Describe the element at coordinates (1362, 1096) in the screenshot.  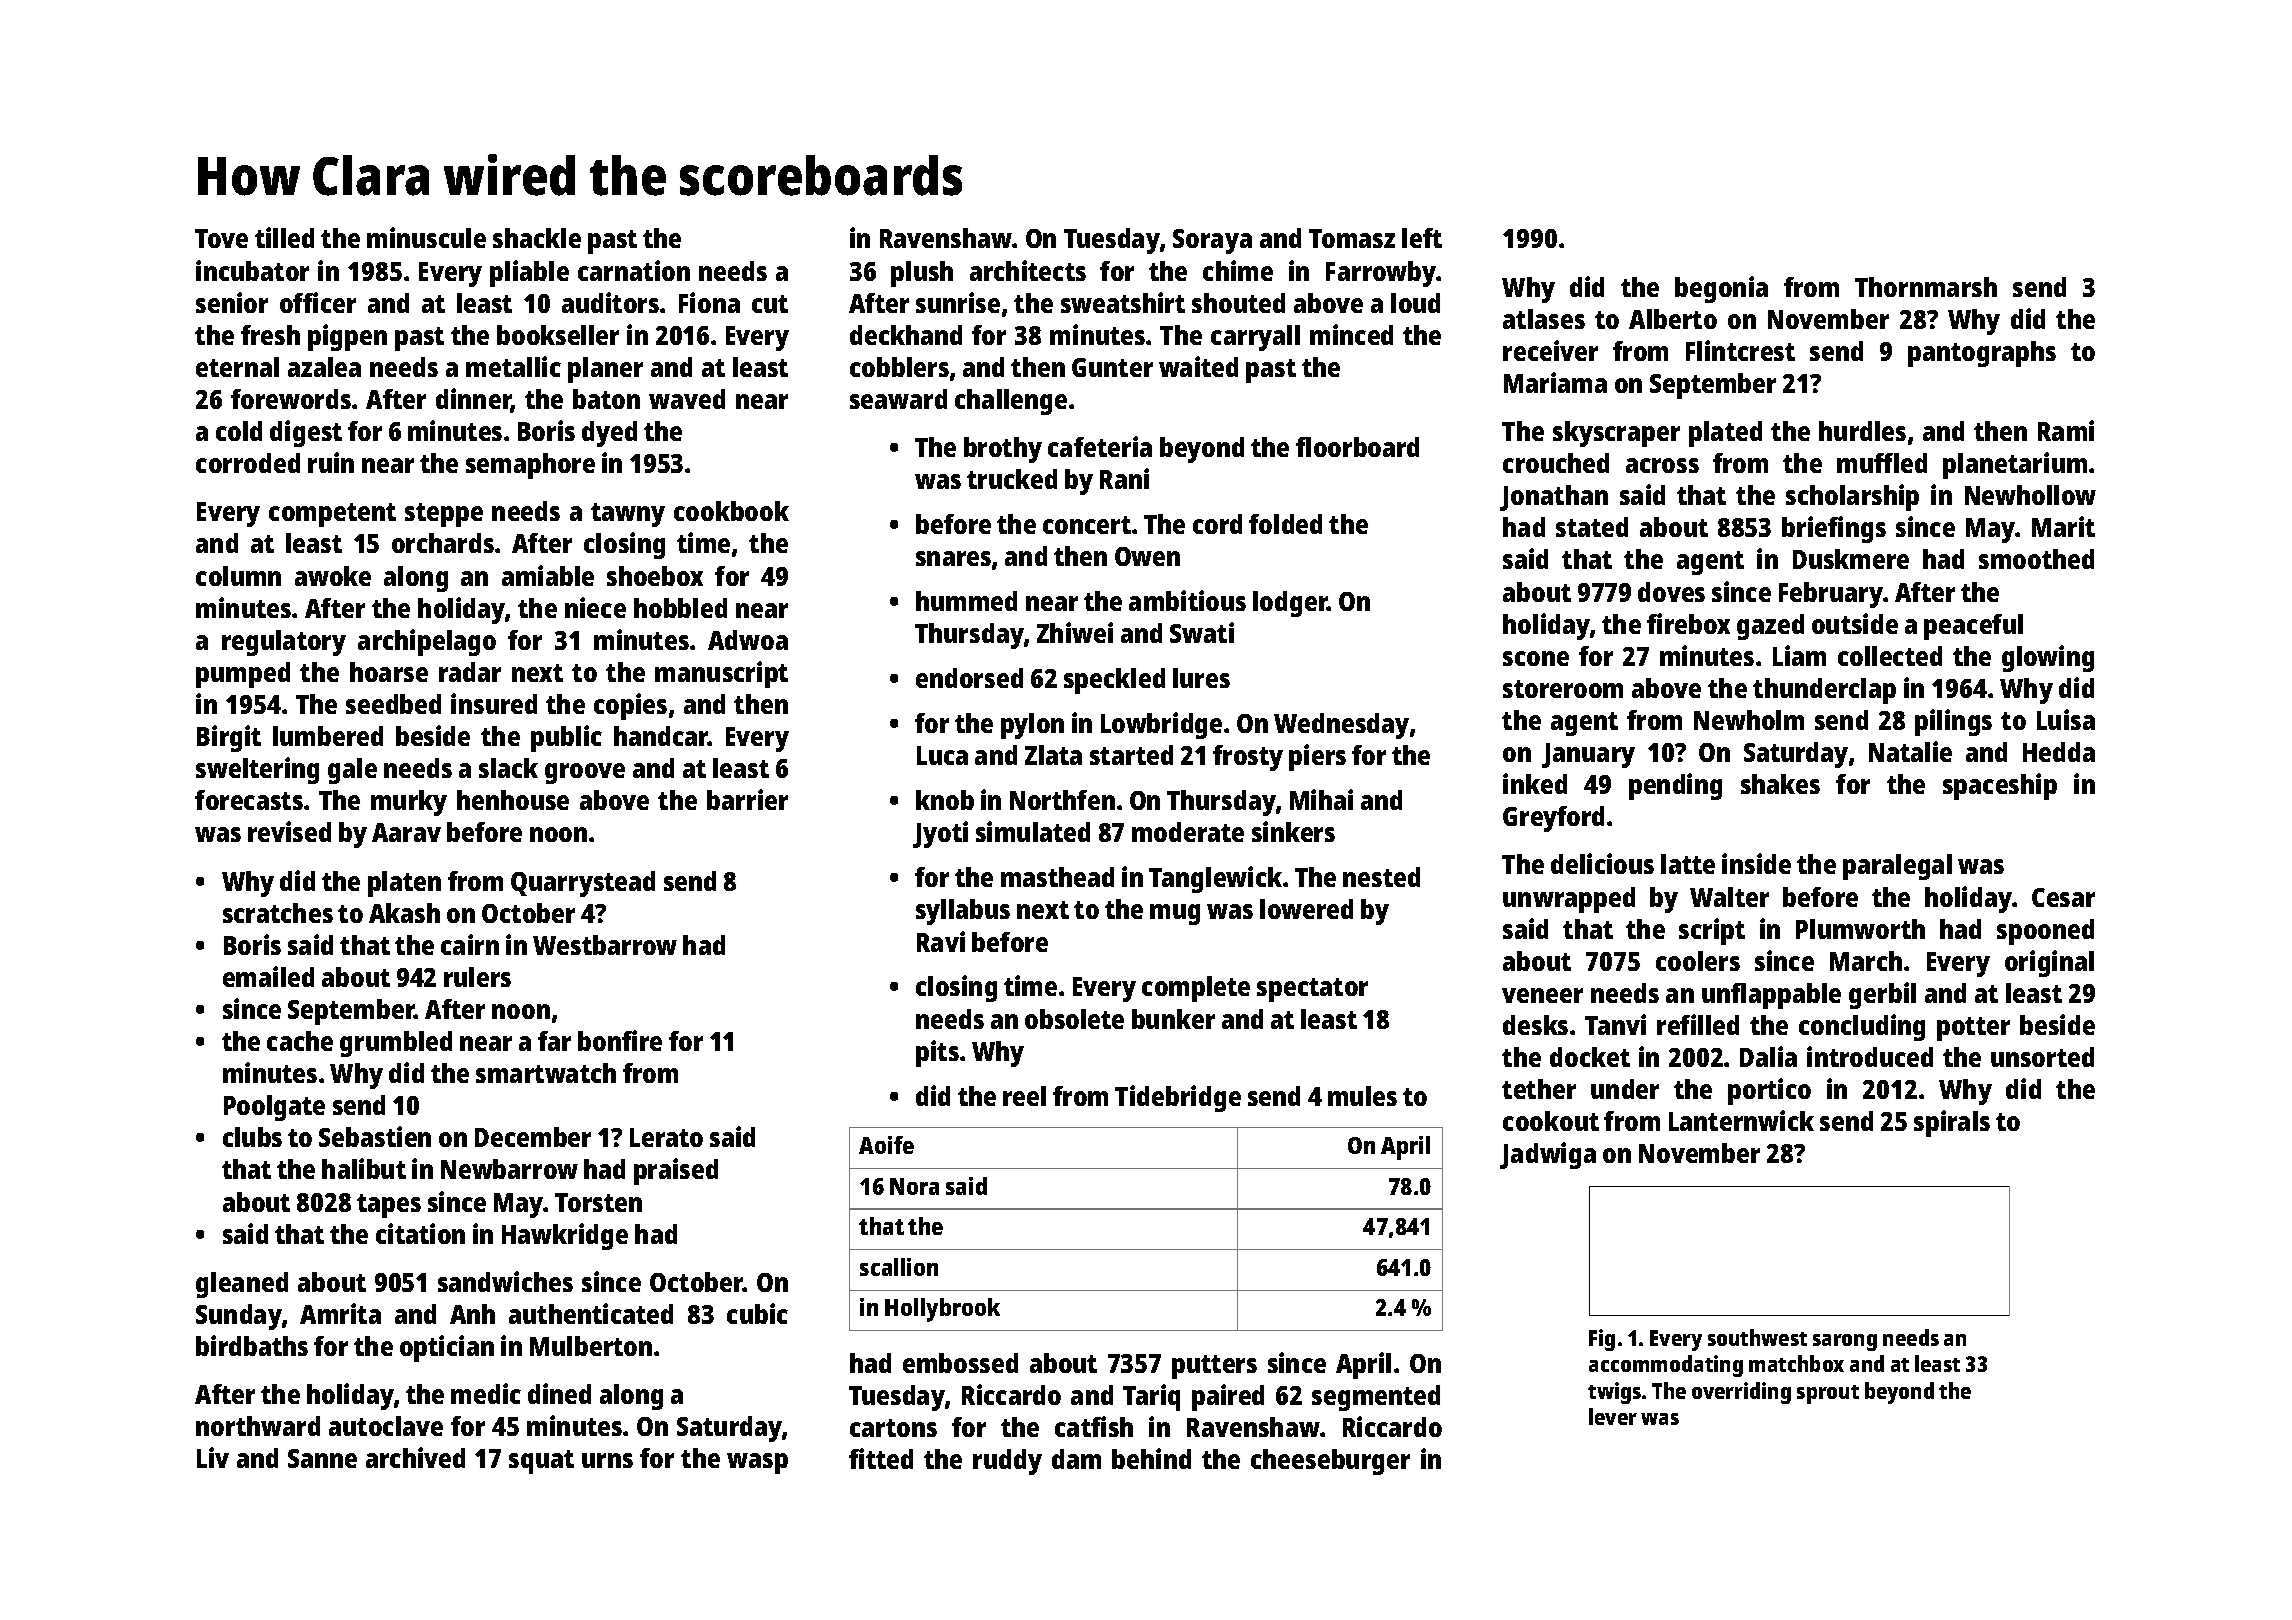
I see `mules` at that location.
